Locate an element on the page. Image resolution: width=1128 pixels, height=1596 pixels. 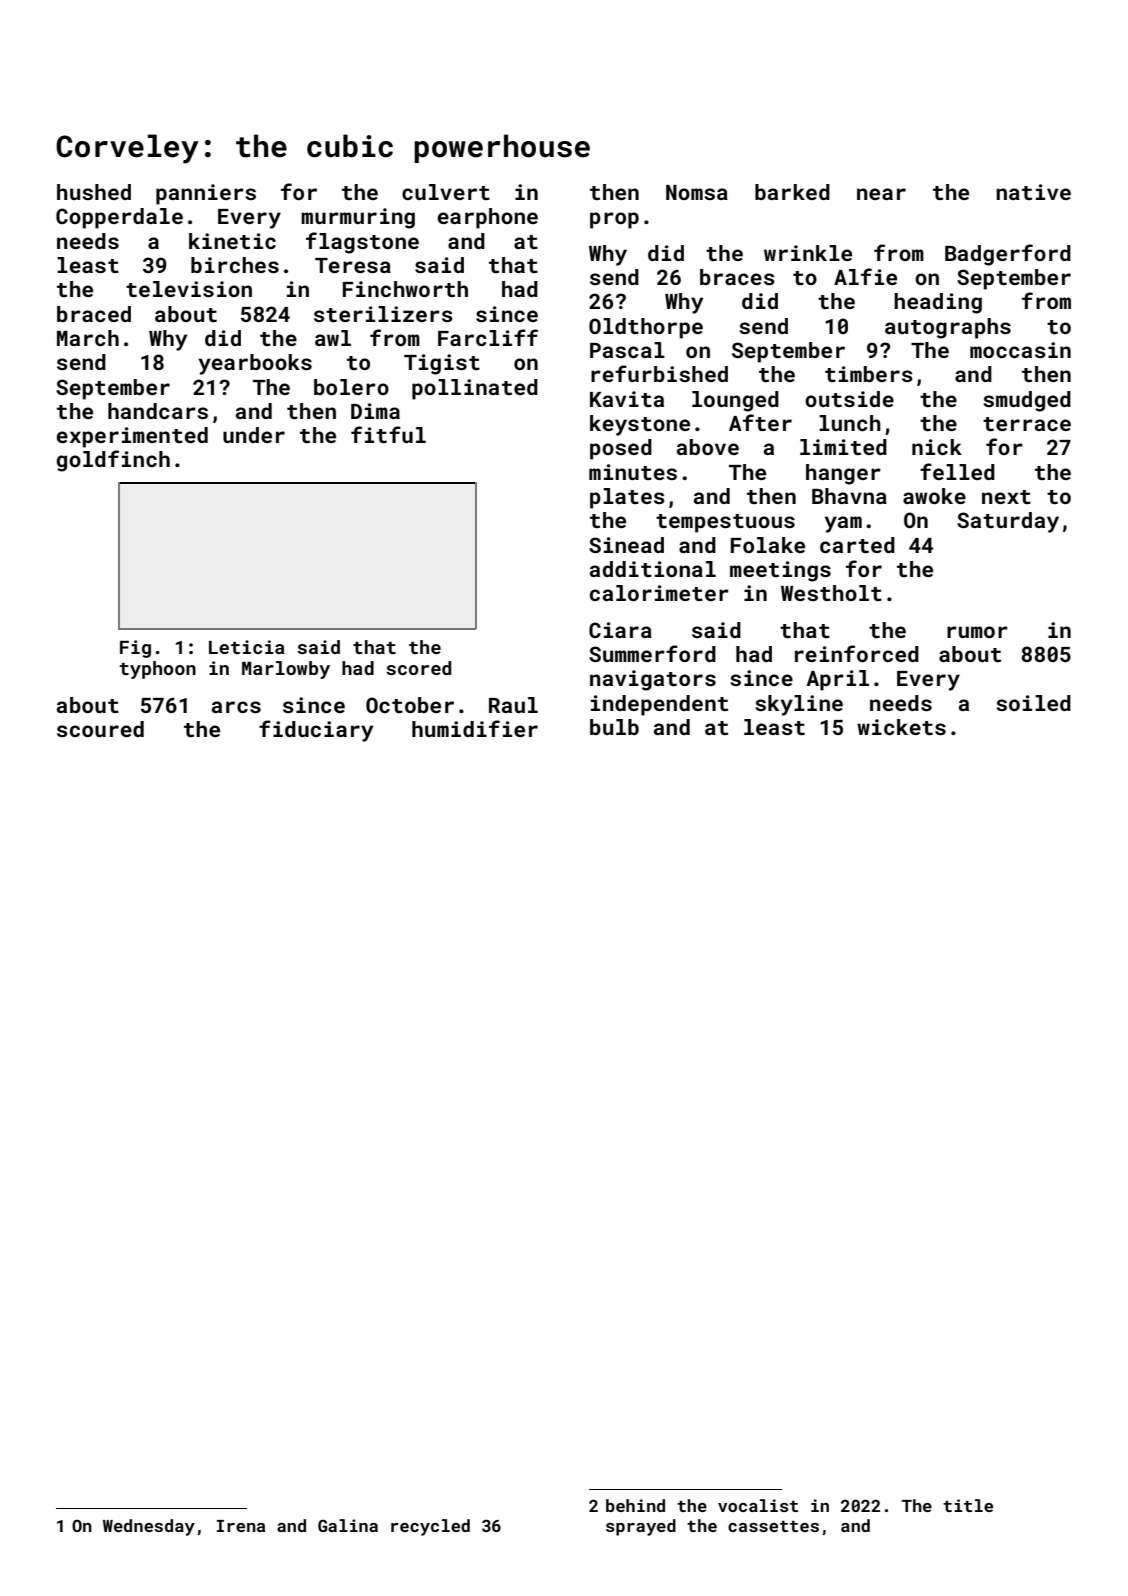
scoured is located at coordinates (100, 729).
